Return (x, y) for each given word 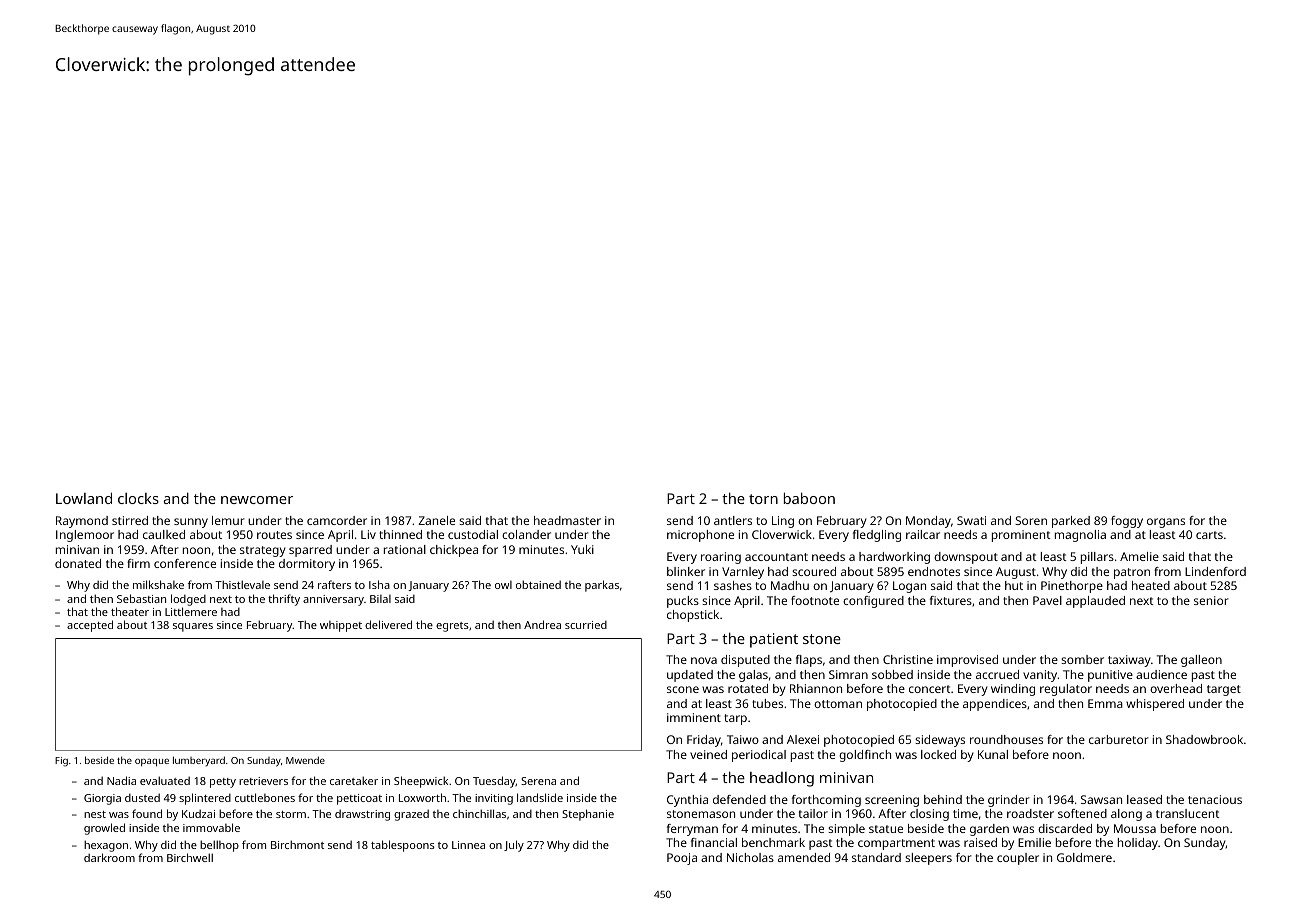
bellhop (219, 846)
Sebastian (141, 598)
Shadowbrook (1204, 739)
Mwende (305, 760)
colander (526, 534)
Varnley (743, 573)
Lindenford (1215, 571)
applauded (1095, 602)
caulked (164, 534)
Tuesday (494, 782)
